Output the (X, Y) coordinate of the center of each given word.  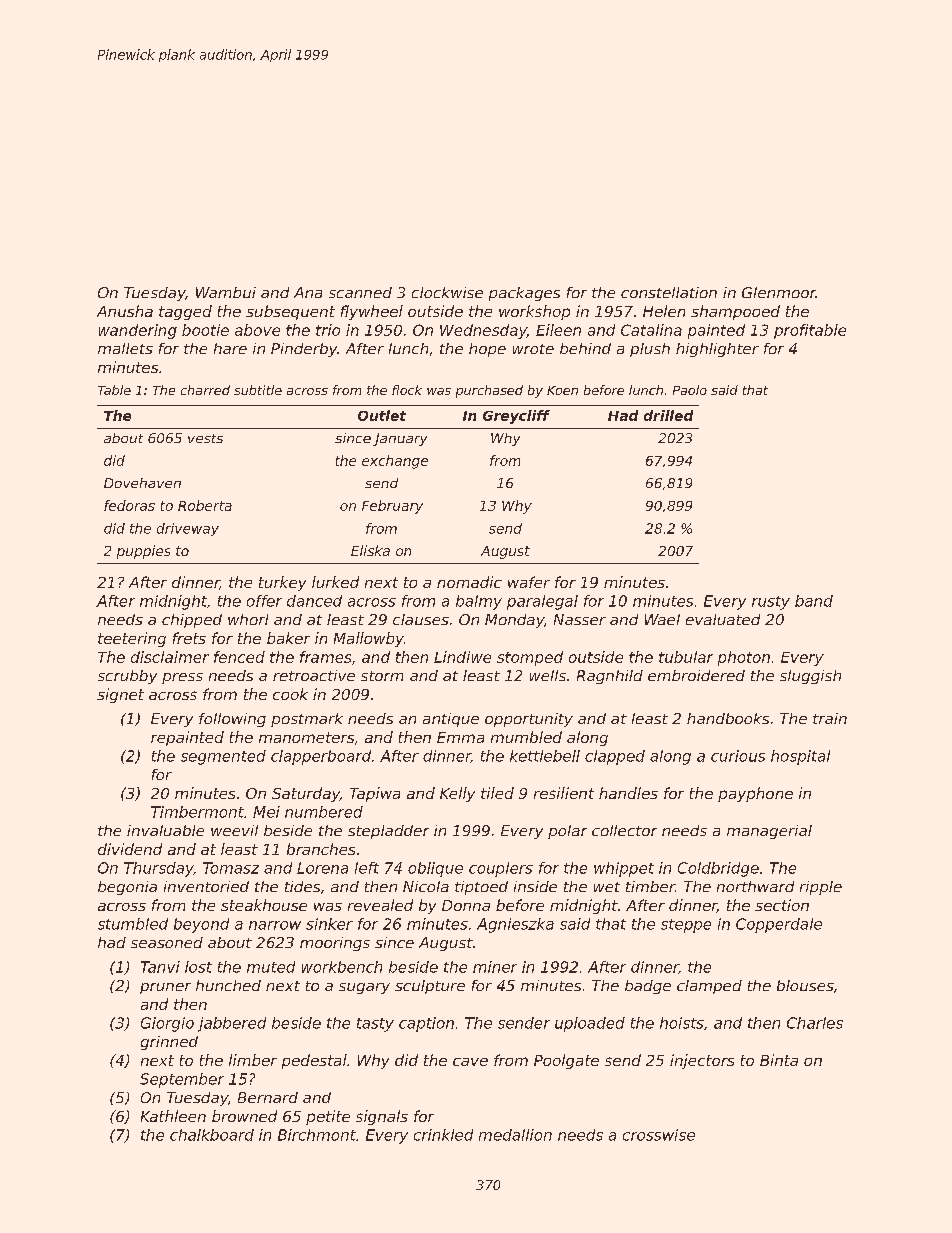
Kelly (457, 794)
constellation (669, 292)
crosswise (659, 1135)
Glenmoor (779, 292)
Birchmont (317, 1135)
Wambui (226, 292)
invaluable (165, 830)
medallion (515, 1135)
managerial (769, 832)
